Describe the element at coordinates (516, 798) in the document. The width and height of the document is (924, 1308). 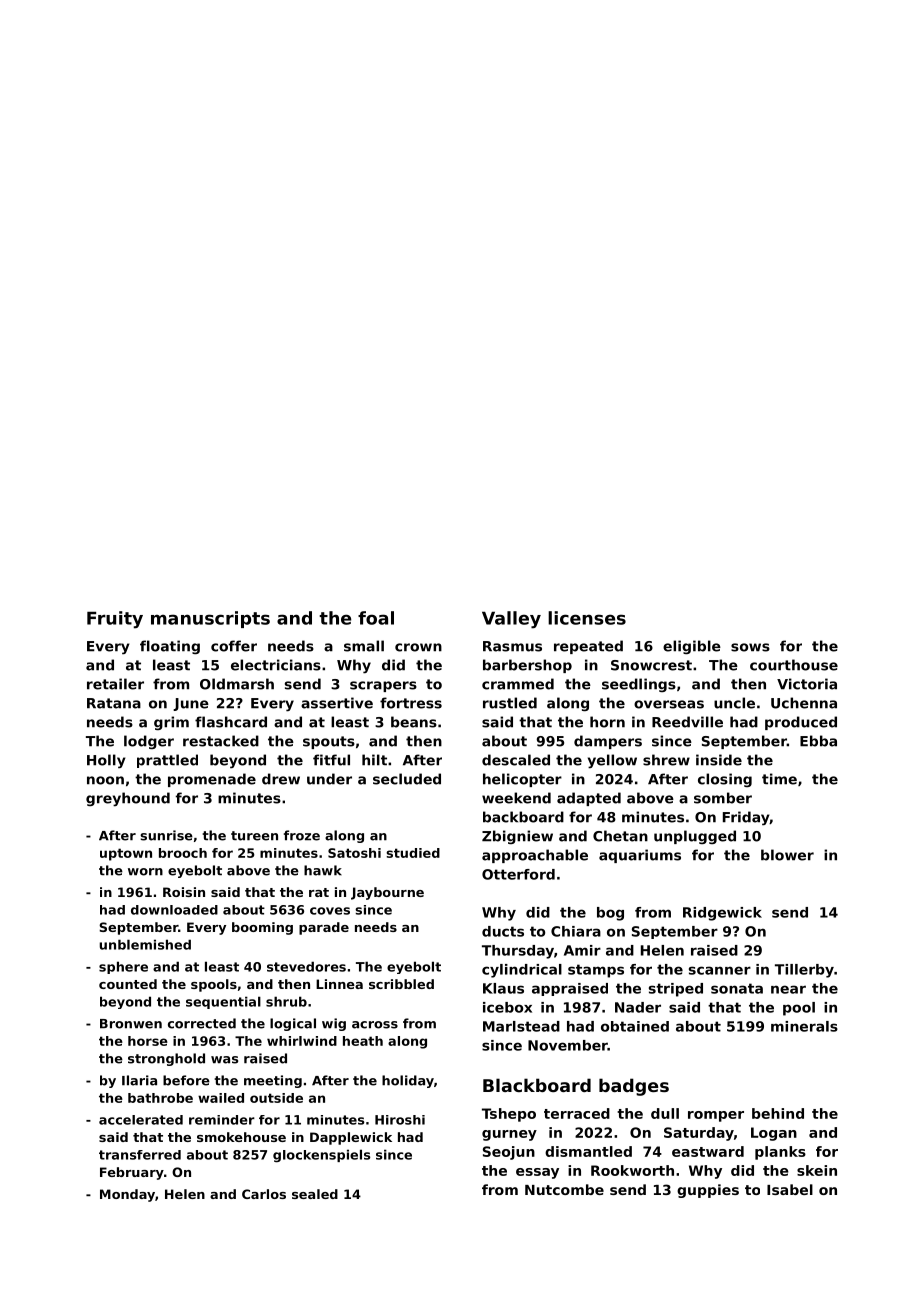
I see `weekend` at that location.
